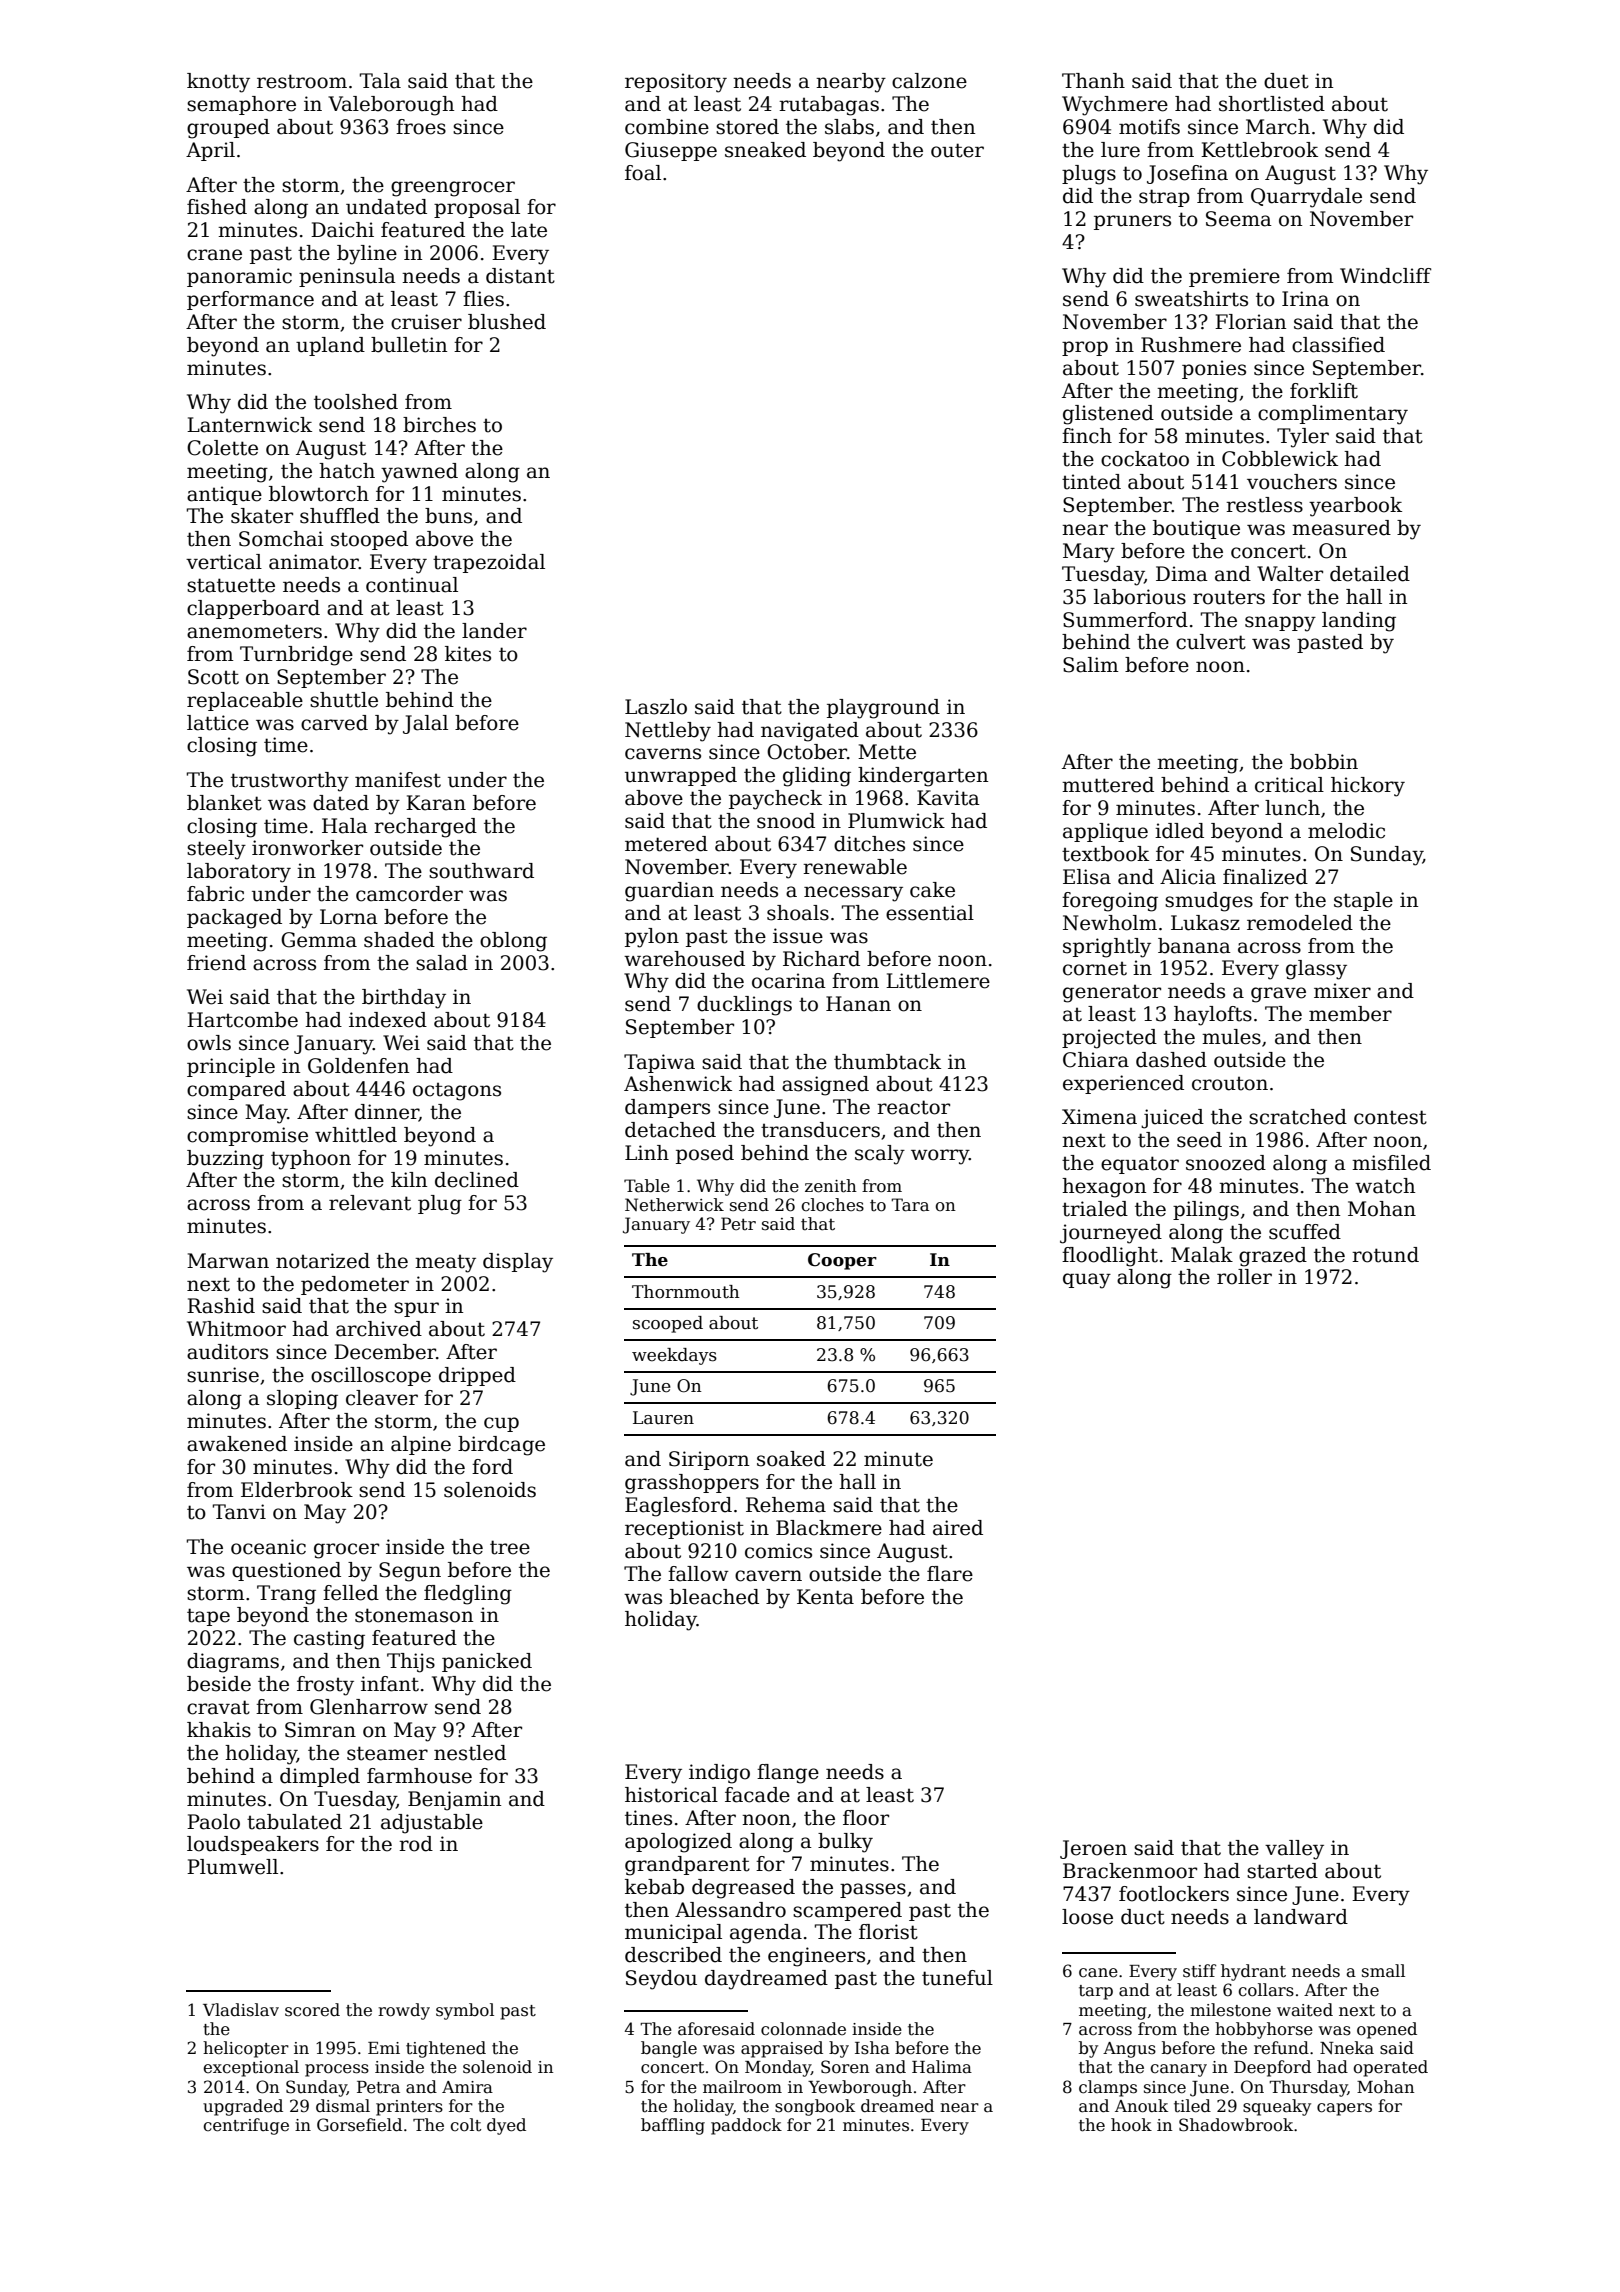 The image size is (1620, 2292). Describe the element at coordinates (209, 1043) in the screenshot. I see `owls` at that location.
